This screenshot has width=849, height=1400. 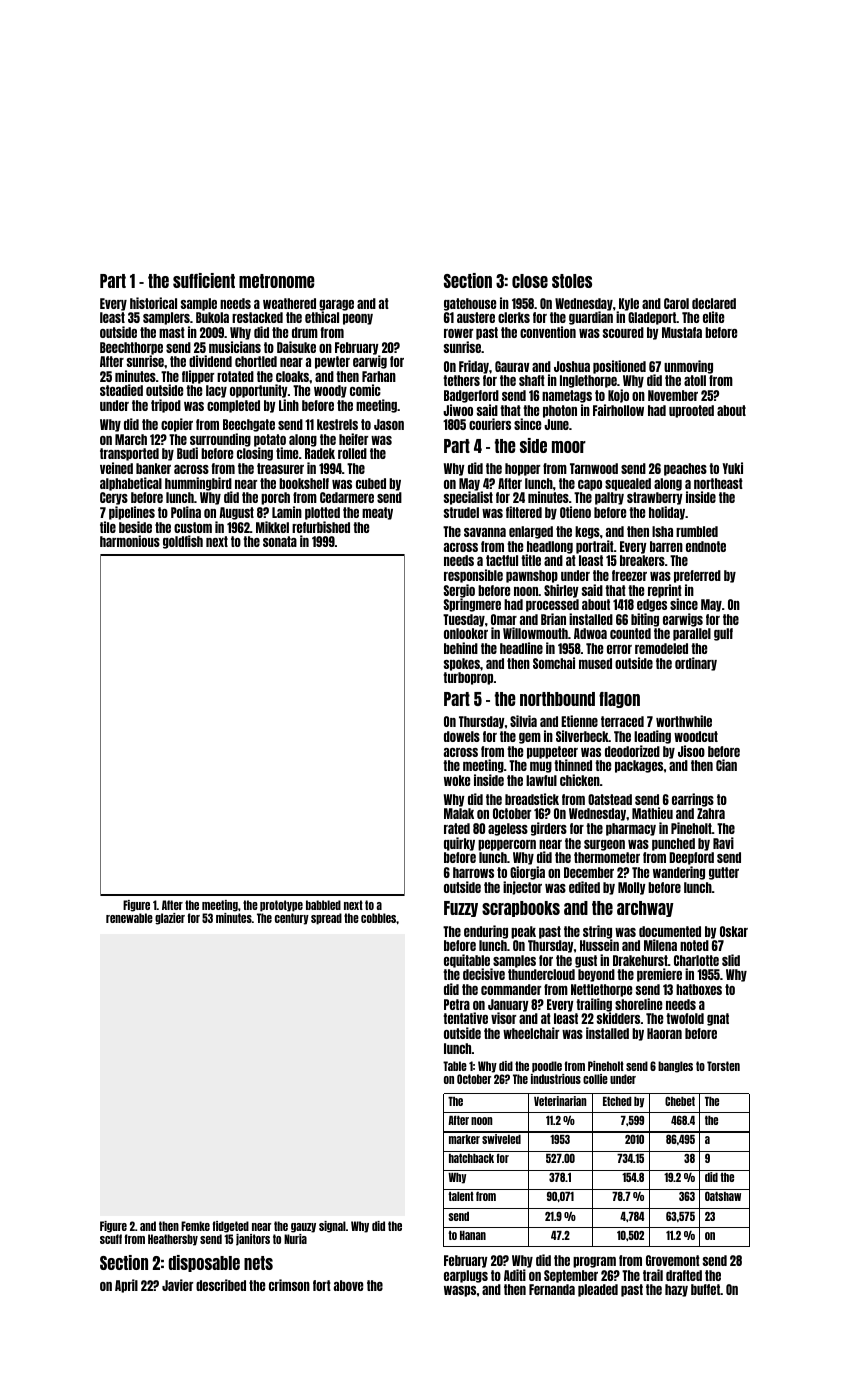 I want to click on gauzy, so click(x=303, y=1228).
